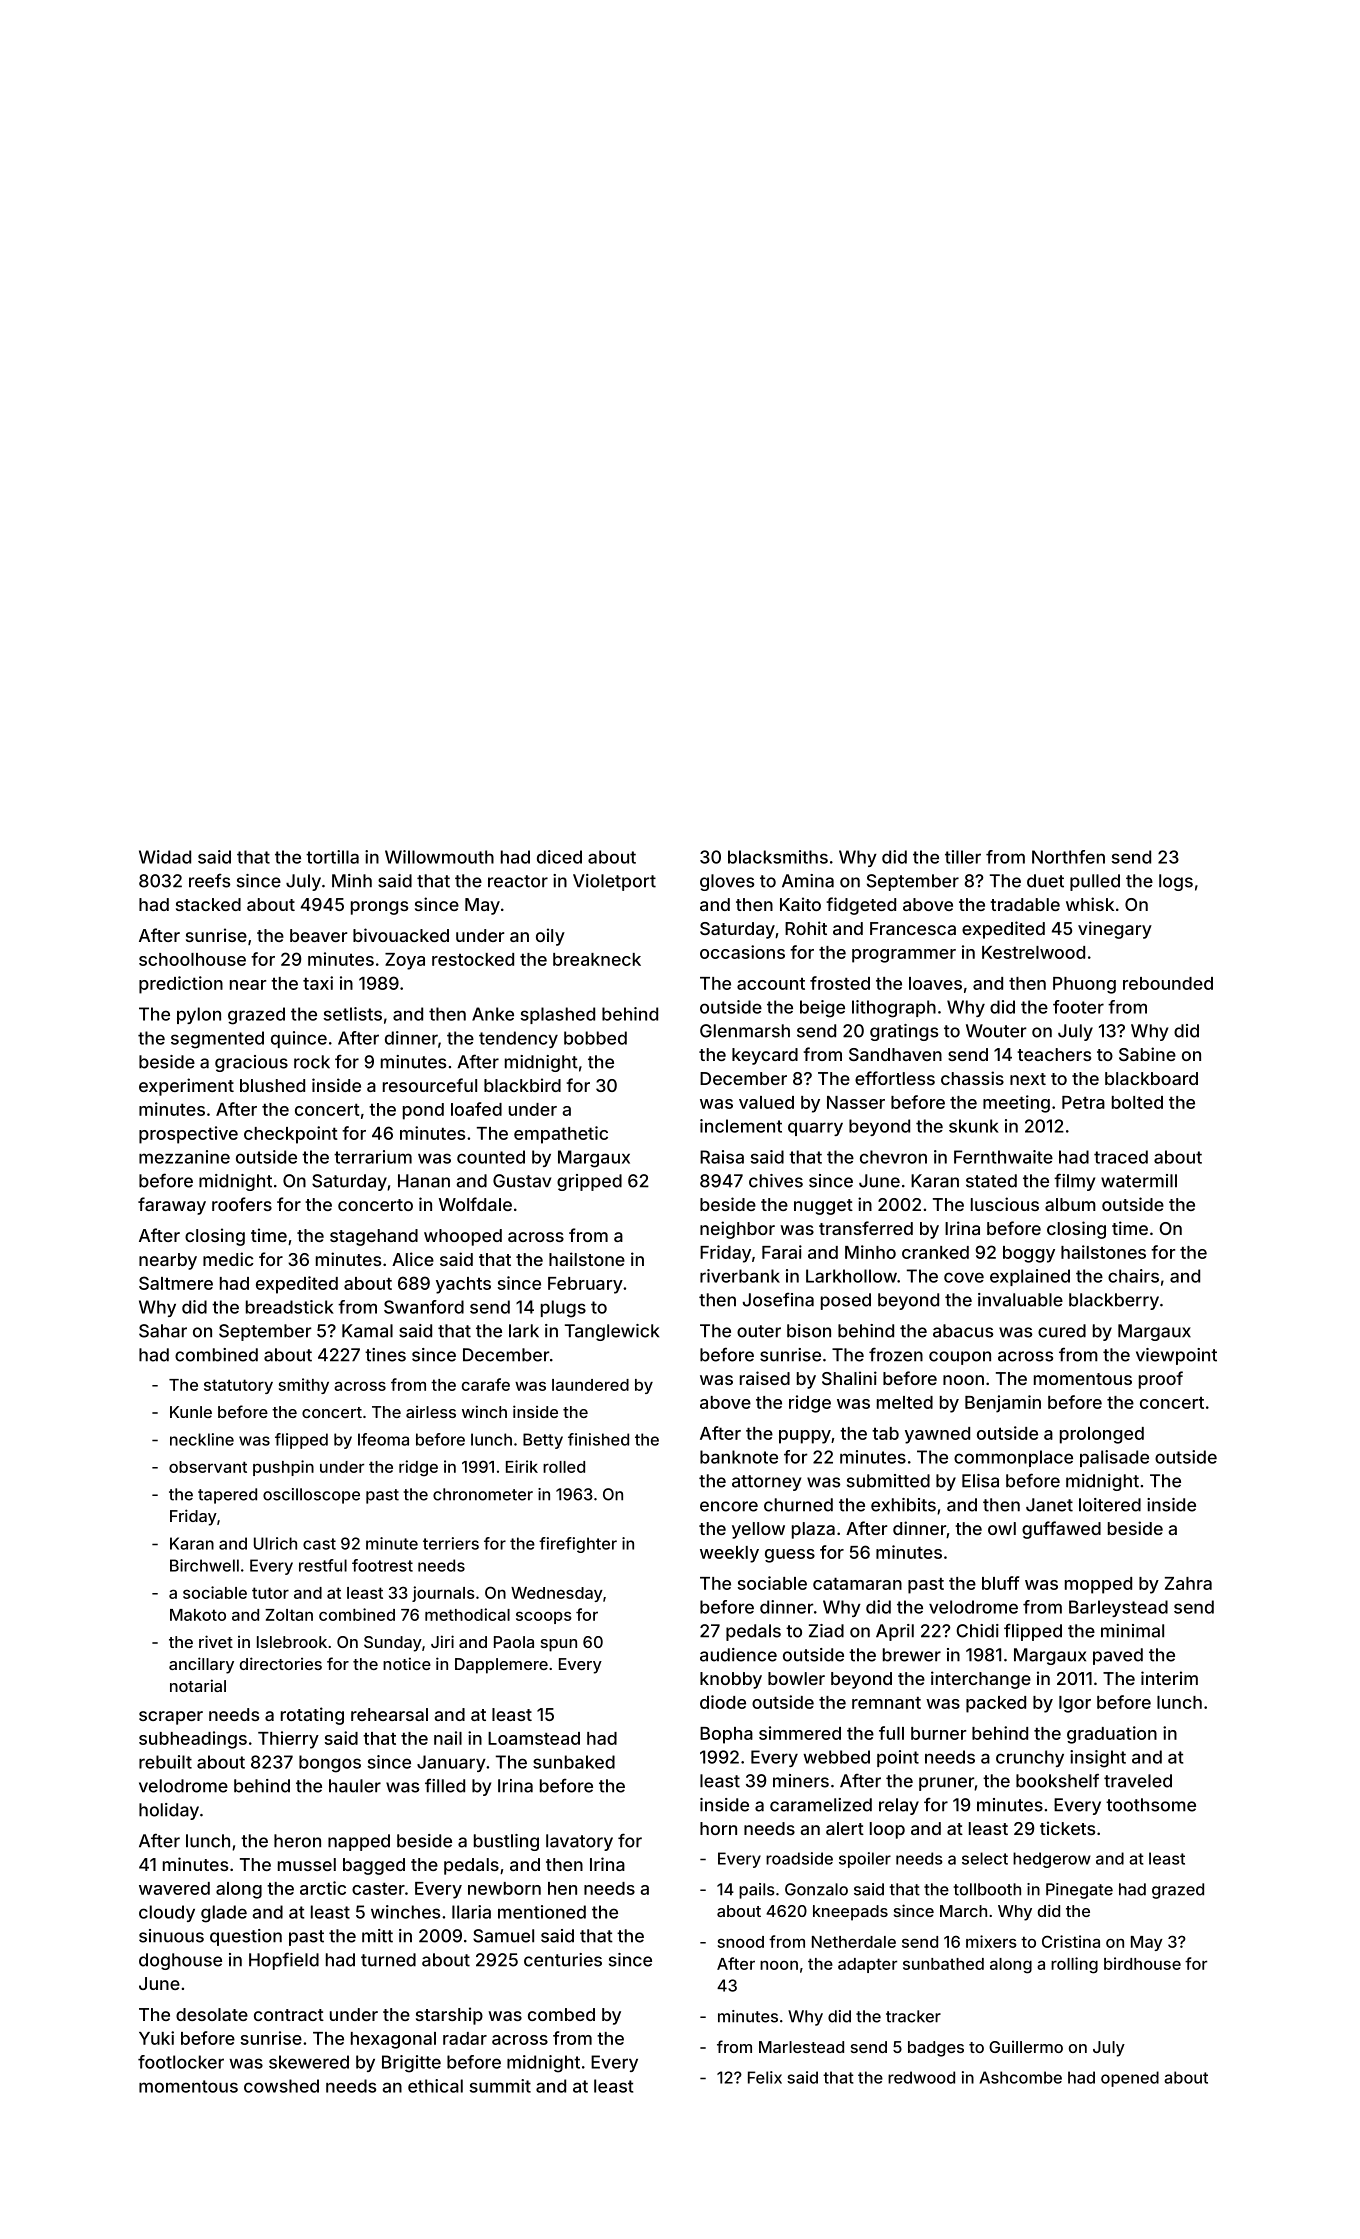  What do you see at coordinates (846, 1301) in the image?
I see `posed` at bounding box center [846, 1301].
